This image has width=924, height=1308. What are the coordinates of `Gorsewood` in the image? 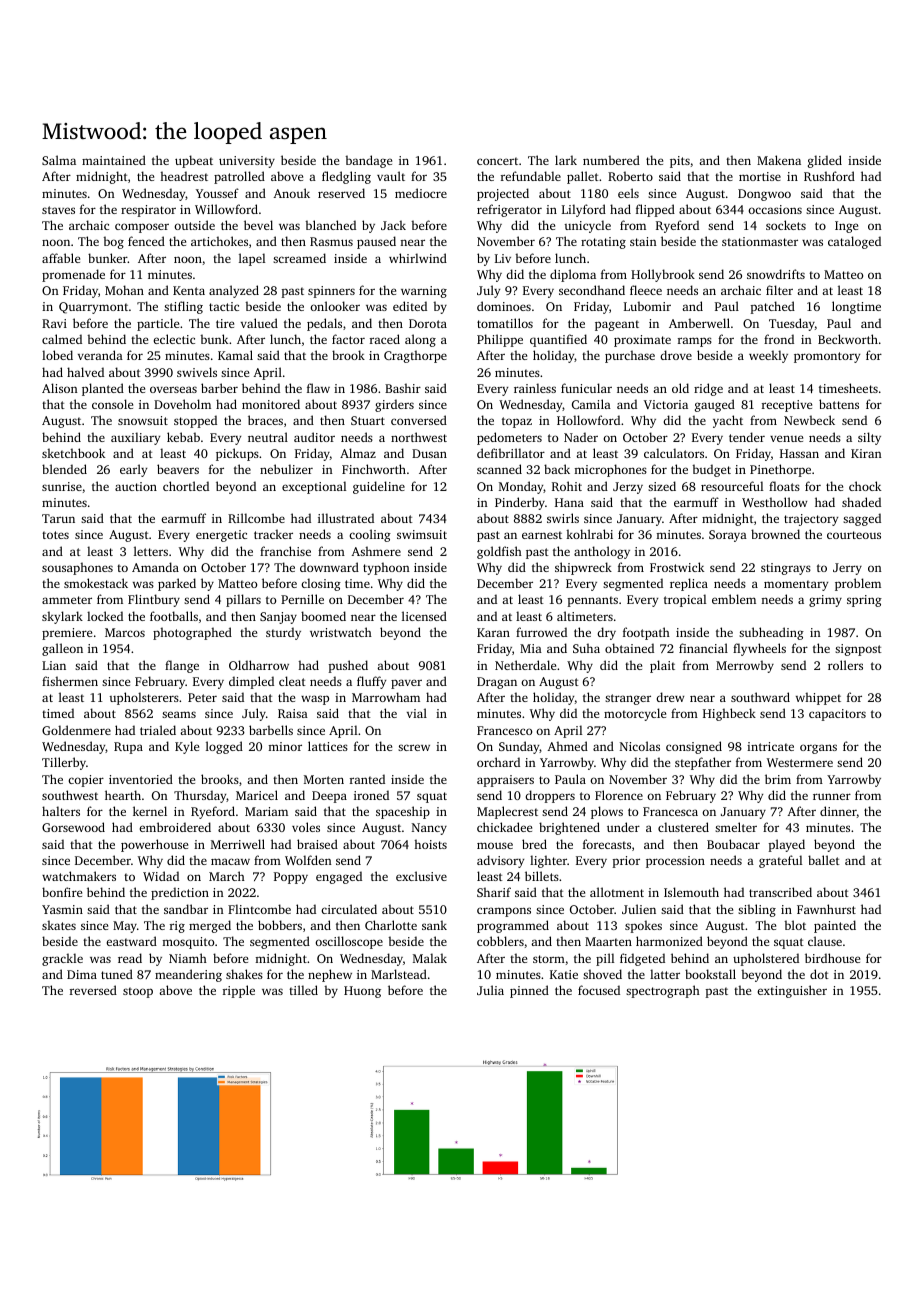 It's located at (73, 827).
